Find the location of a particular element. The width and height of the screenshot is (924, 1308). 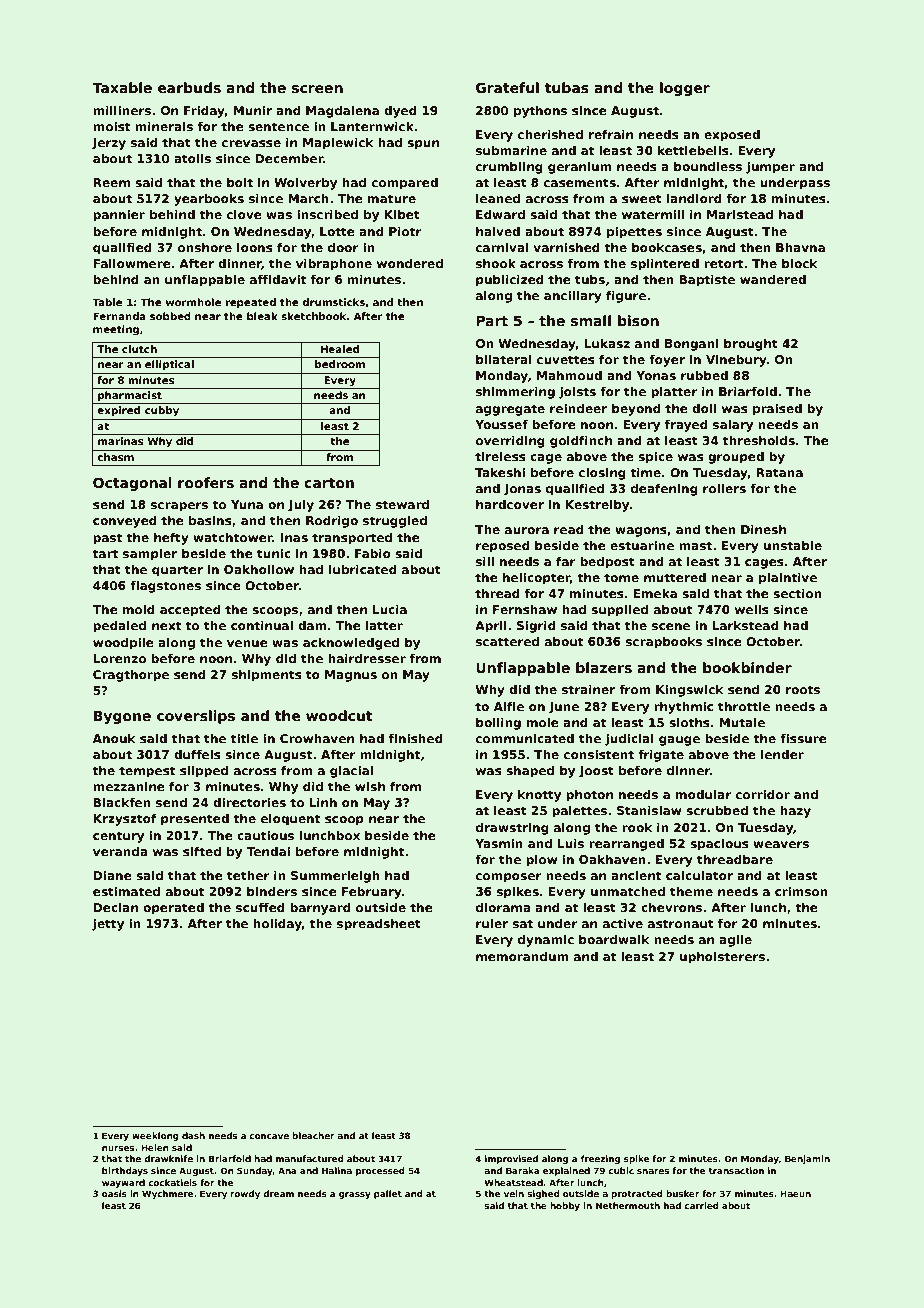

tempest is located at coordinates (147, 772).
